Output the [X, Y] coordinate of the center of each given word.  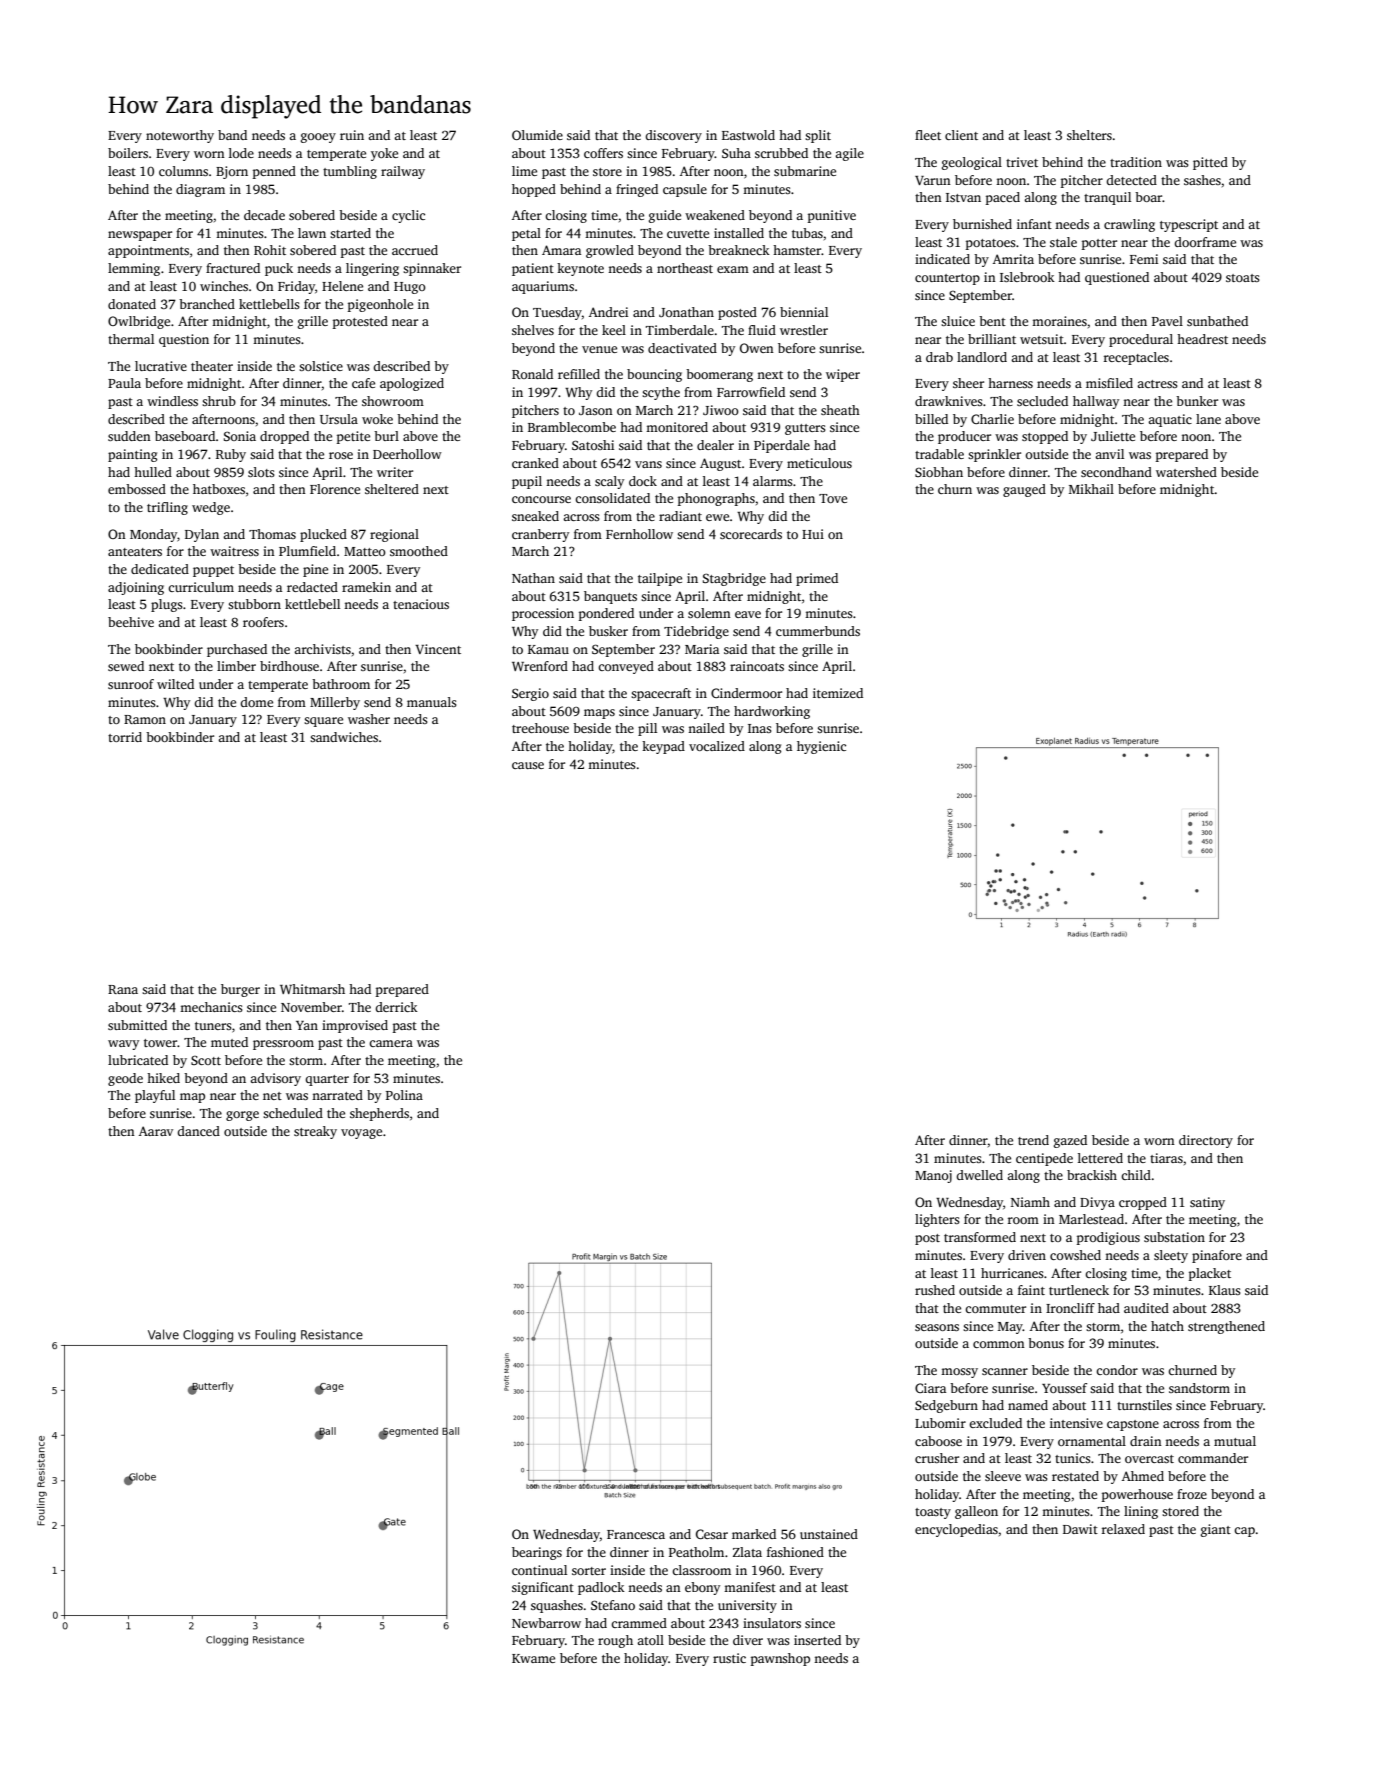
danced [198, 1131]
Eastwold [748, 135]
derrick [396, 1007]
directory [1206, 1141]
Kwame [533, 1658]
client [961, 135]
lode [241, 153]
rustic [729, 1658]
